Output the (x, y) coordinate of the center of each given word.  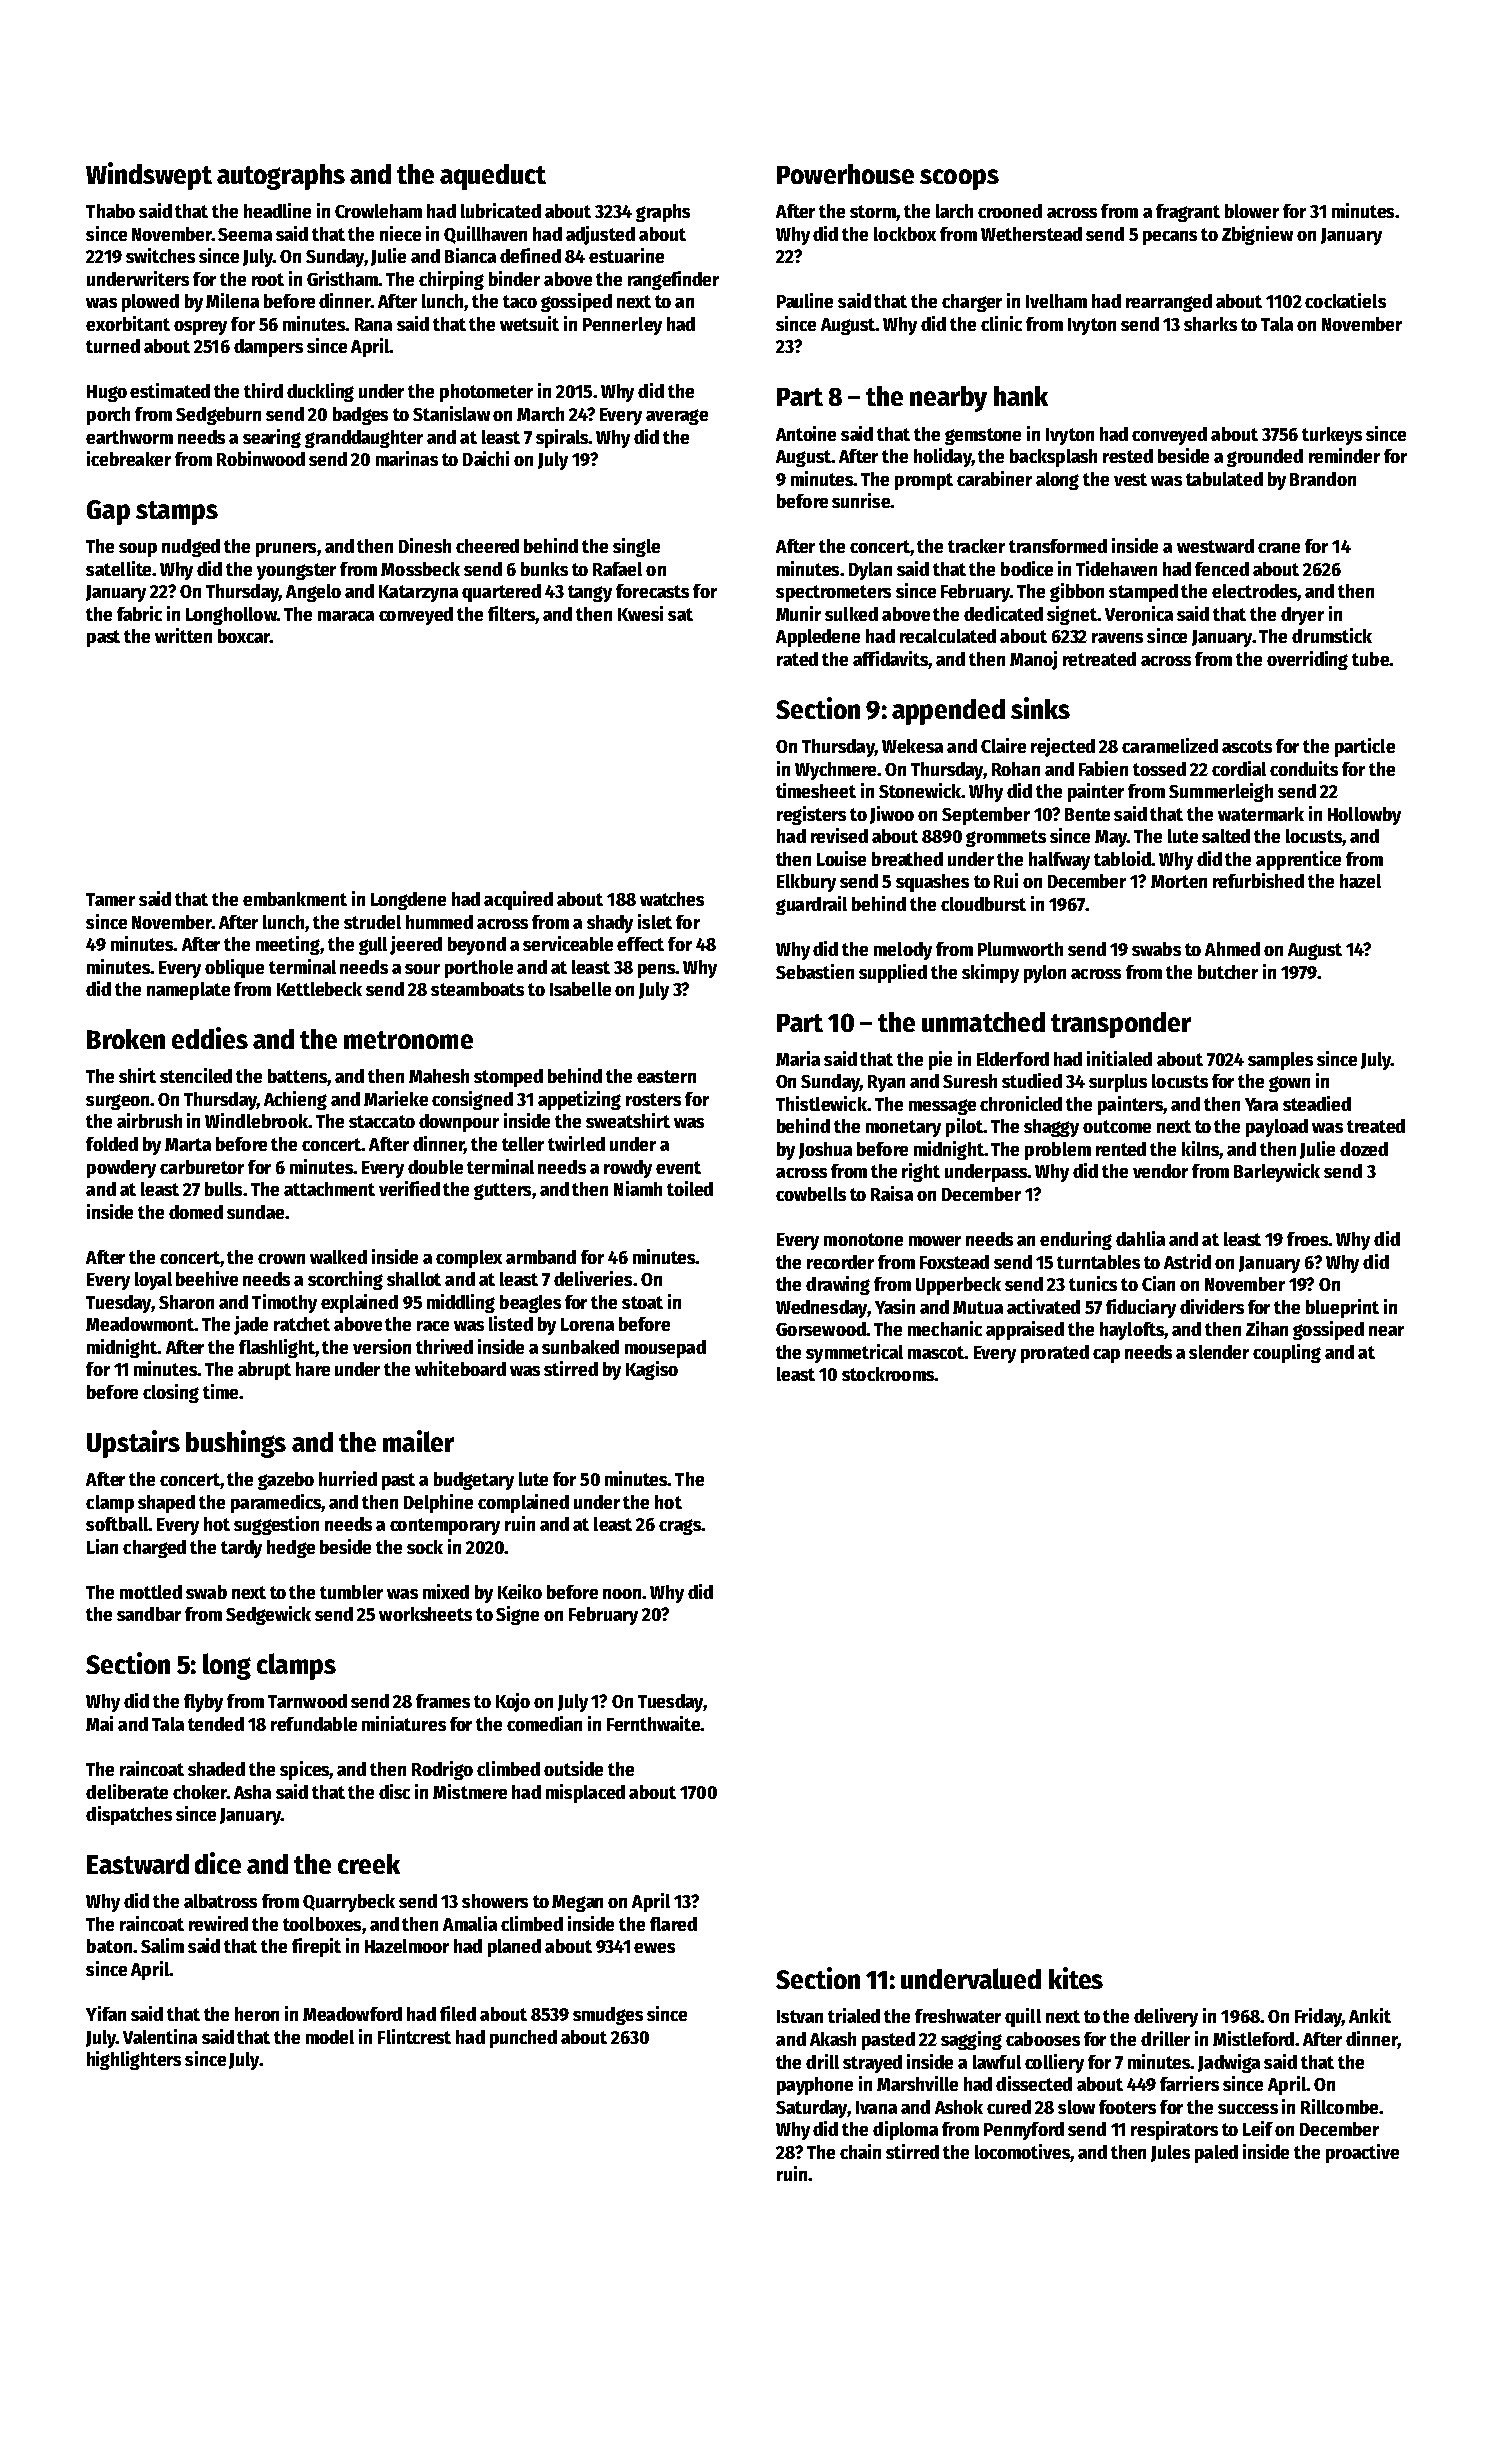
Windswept (149, 176)
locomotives (1022, 2151)
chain (860, 2151)
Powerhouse (845, 174)
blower (1252, 211)
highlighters (134, 2060)
